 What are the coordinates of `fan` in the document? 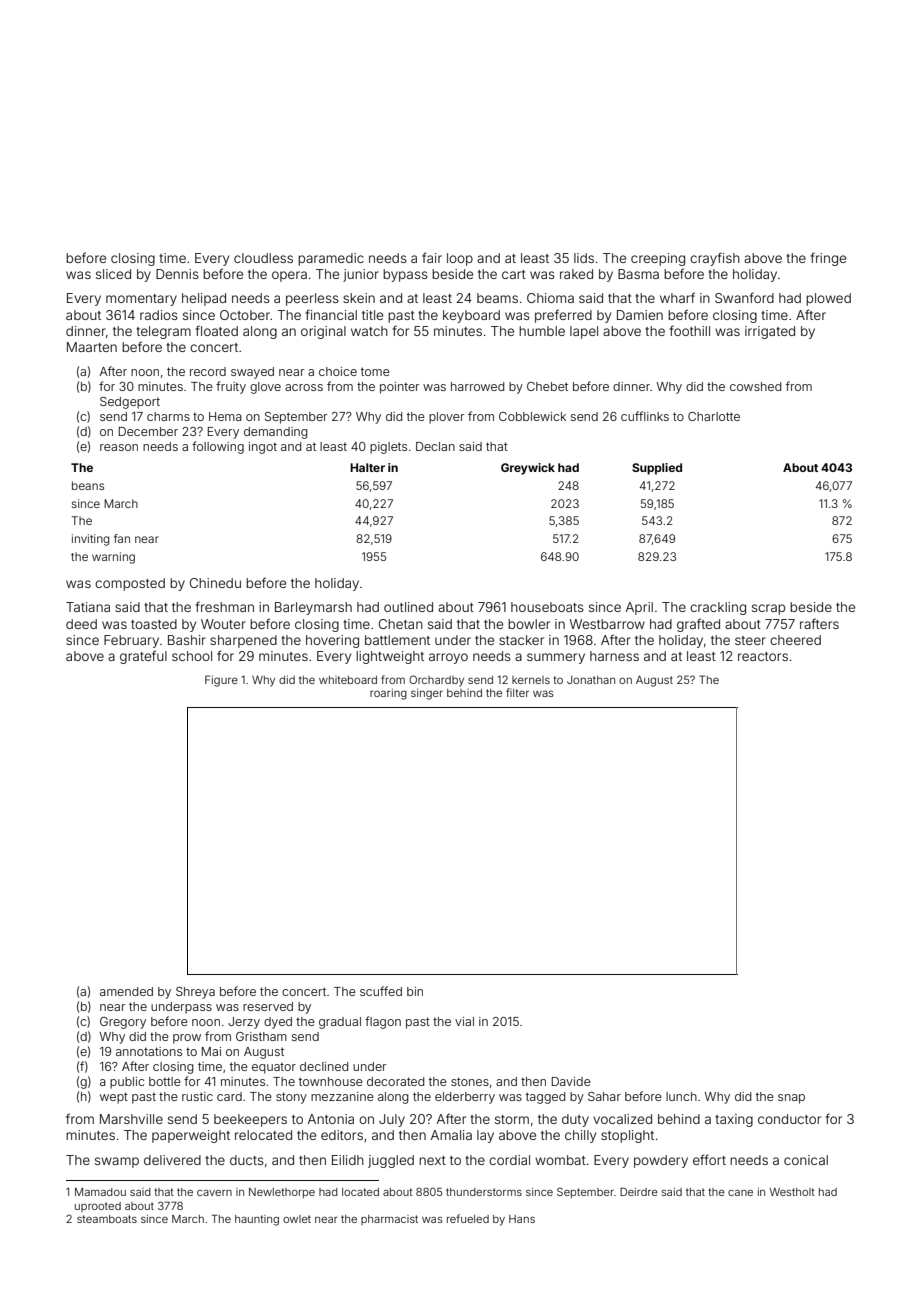 It's located at (122, 538).
